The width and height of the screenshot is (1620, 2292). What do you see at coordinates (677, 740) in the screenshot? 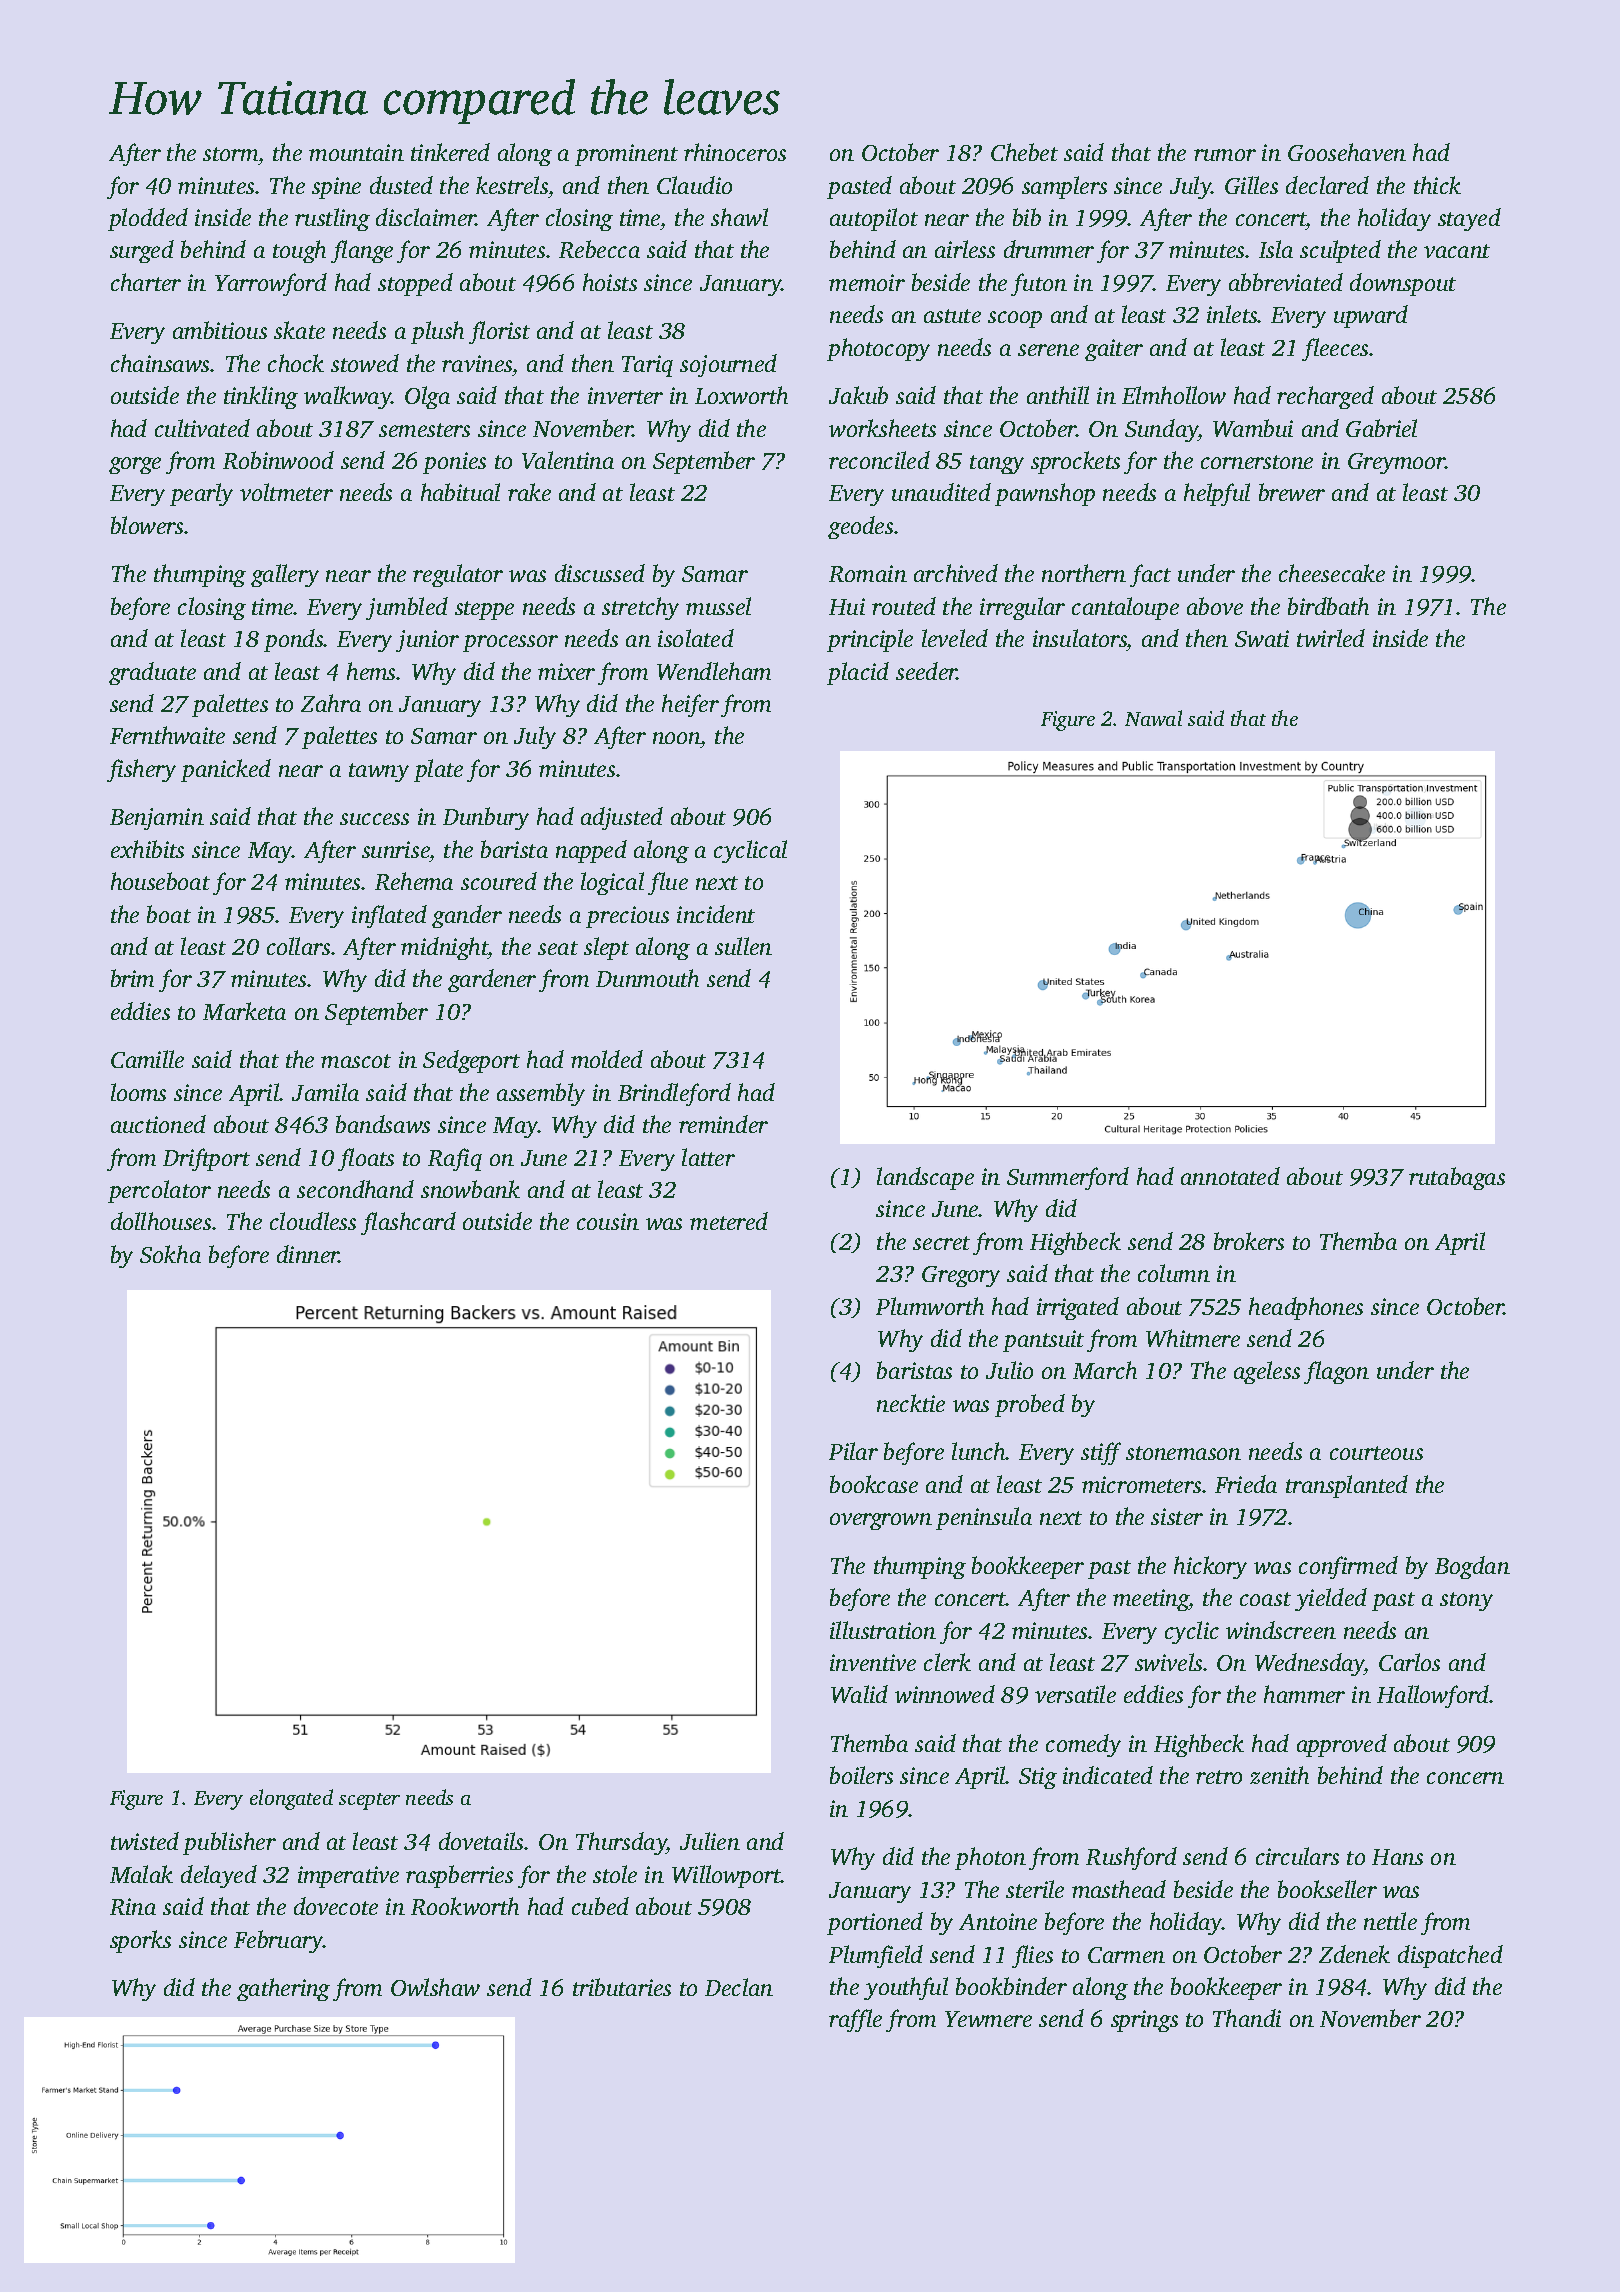
I see `noon` at bounding box center [677, 740].
